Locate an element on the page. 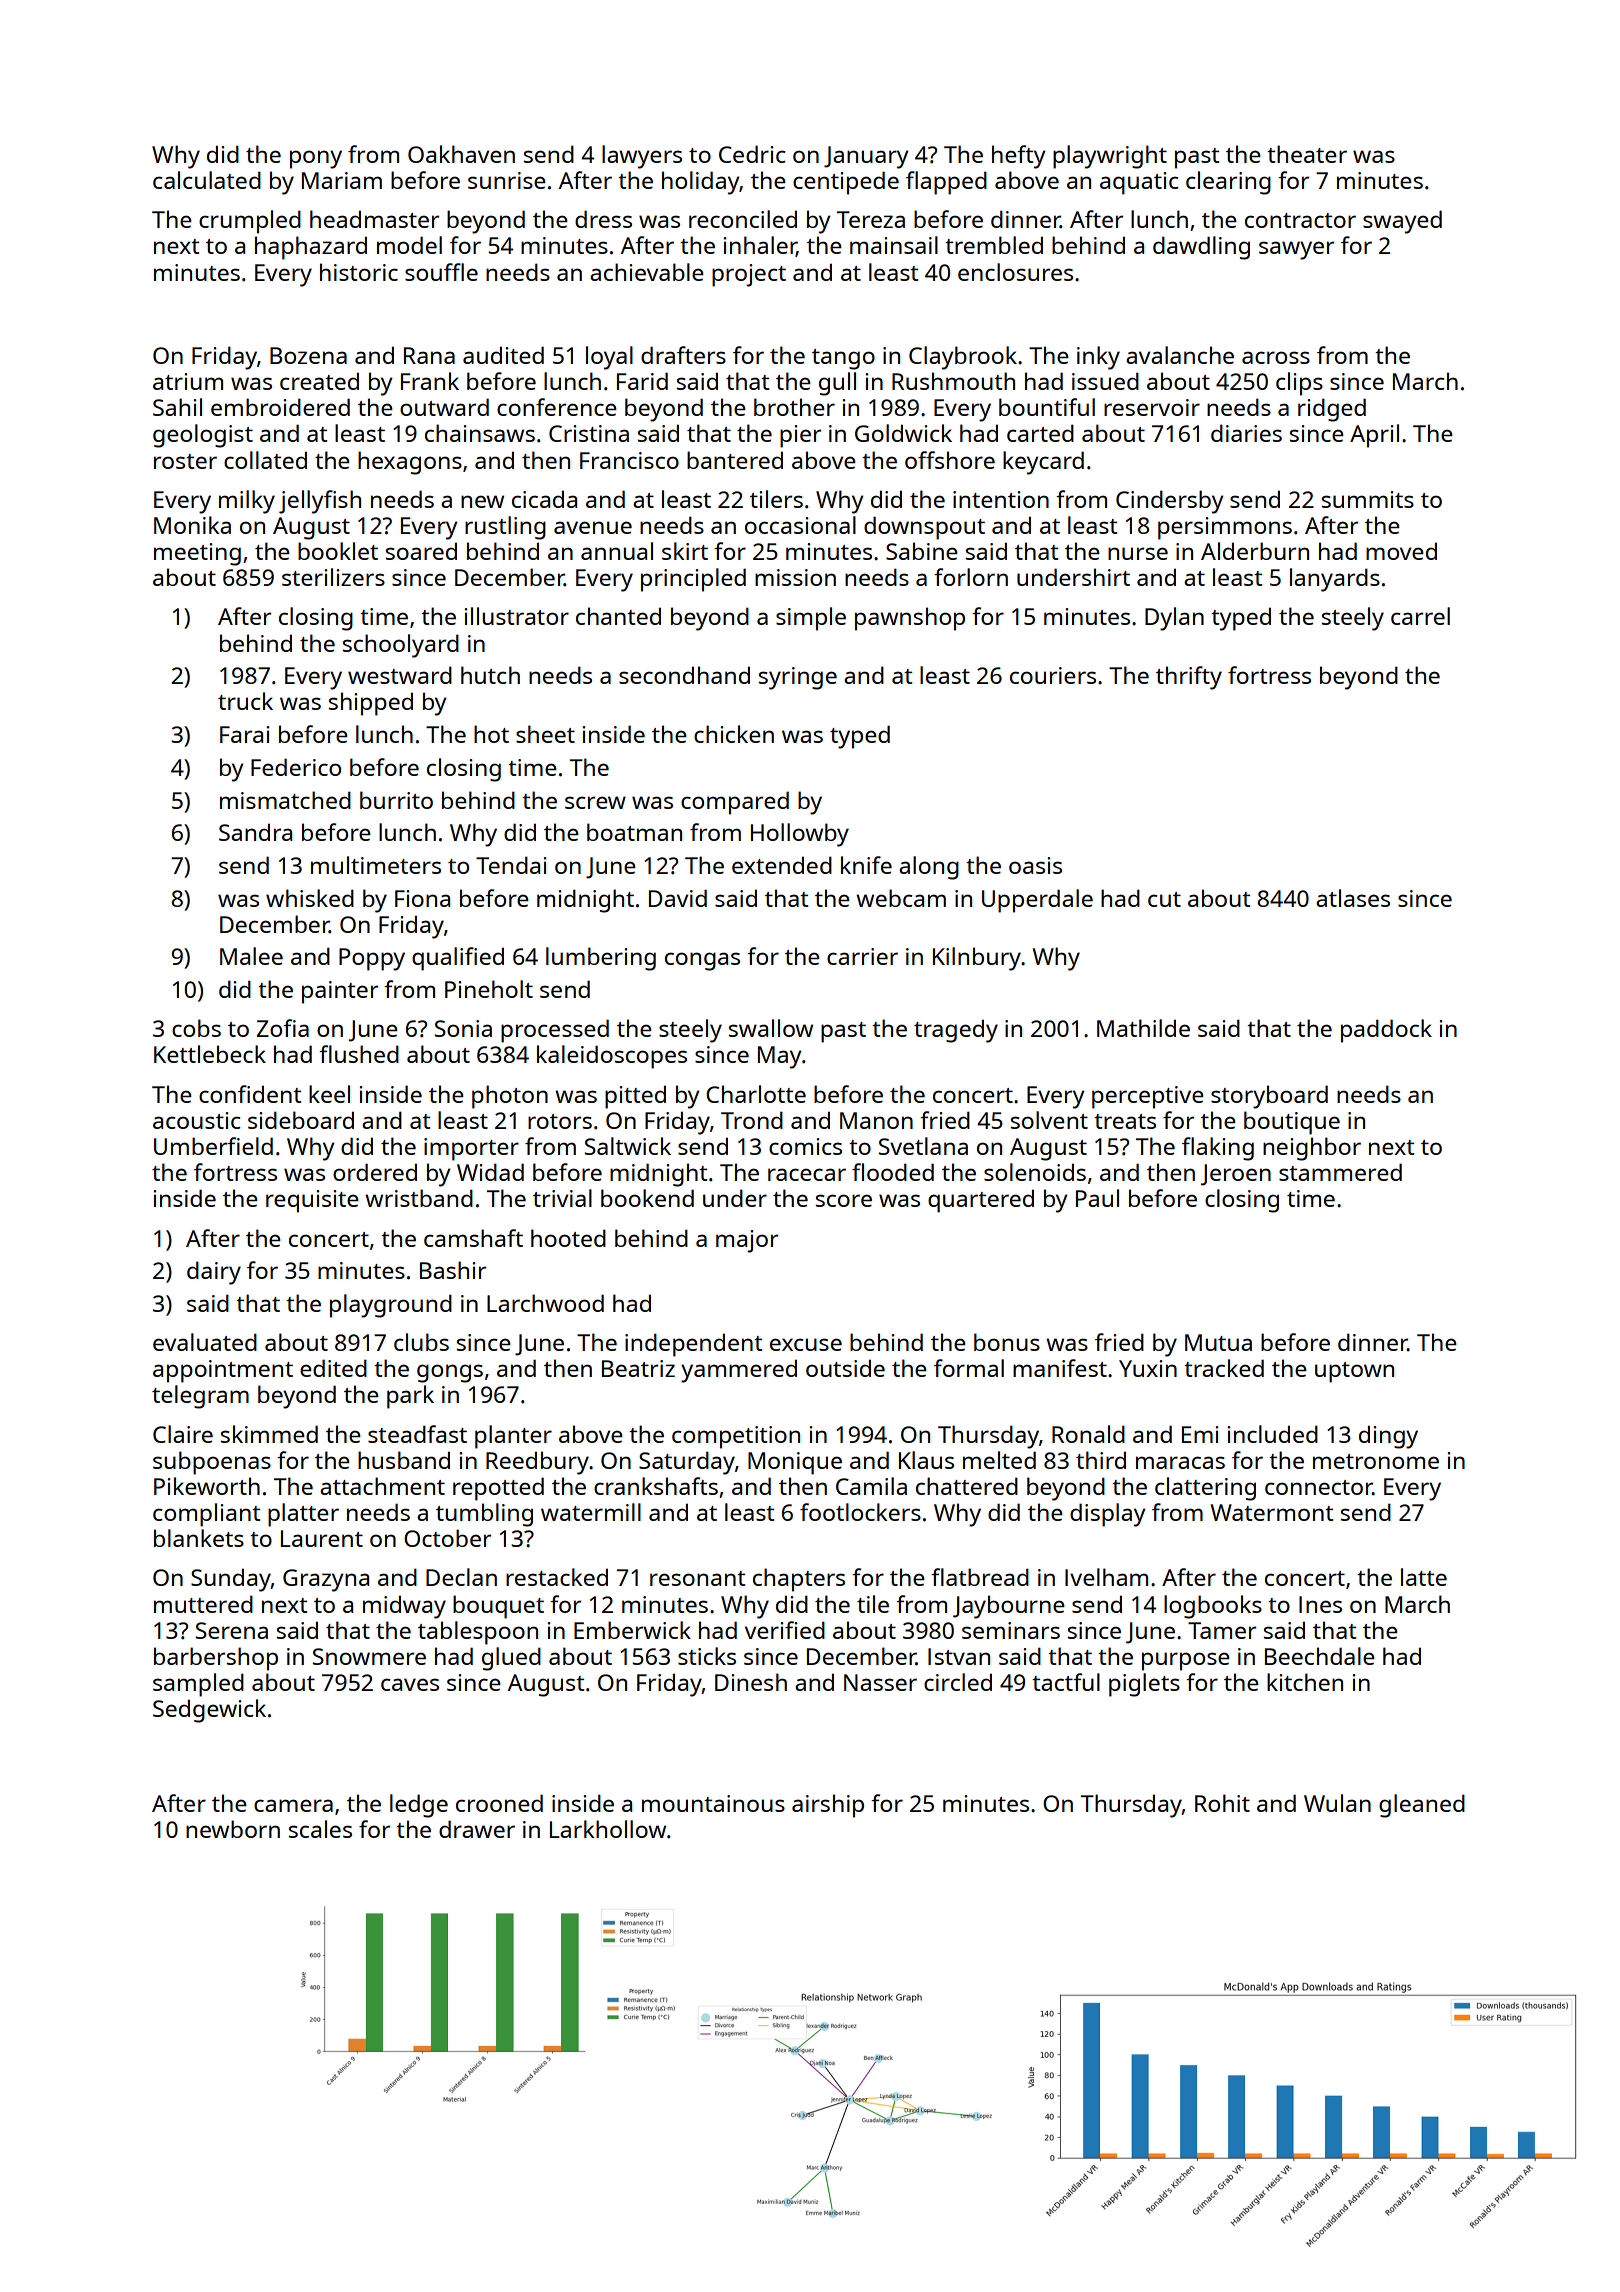 This image has height=2292, width=1620. camera is located at coordinates (293, 1805).
